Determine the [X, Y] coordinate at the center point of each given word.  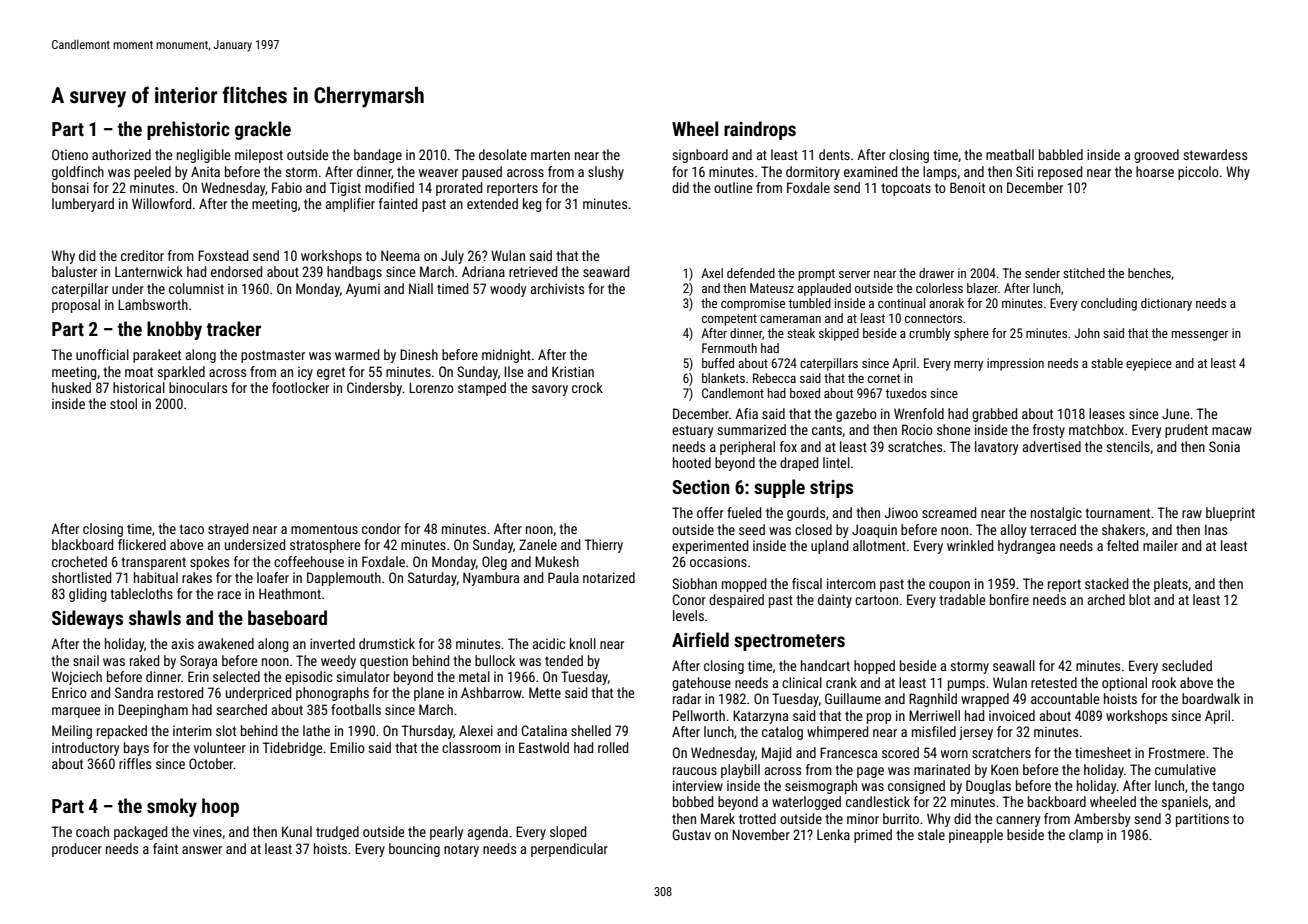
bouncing [414, 850]
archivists [557, 288]
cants [827, 430]
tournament [1117, 513]
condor [381, 528]
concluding [1109, 304]
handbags [354, 273]
